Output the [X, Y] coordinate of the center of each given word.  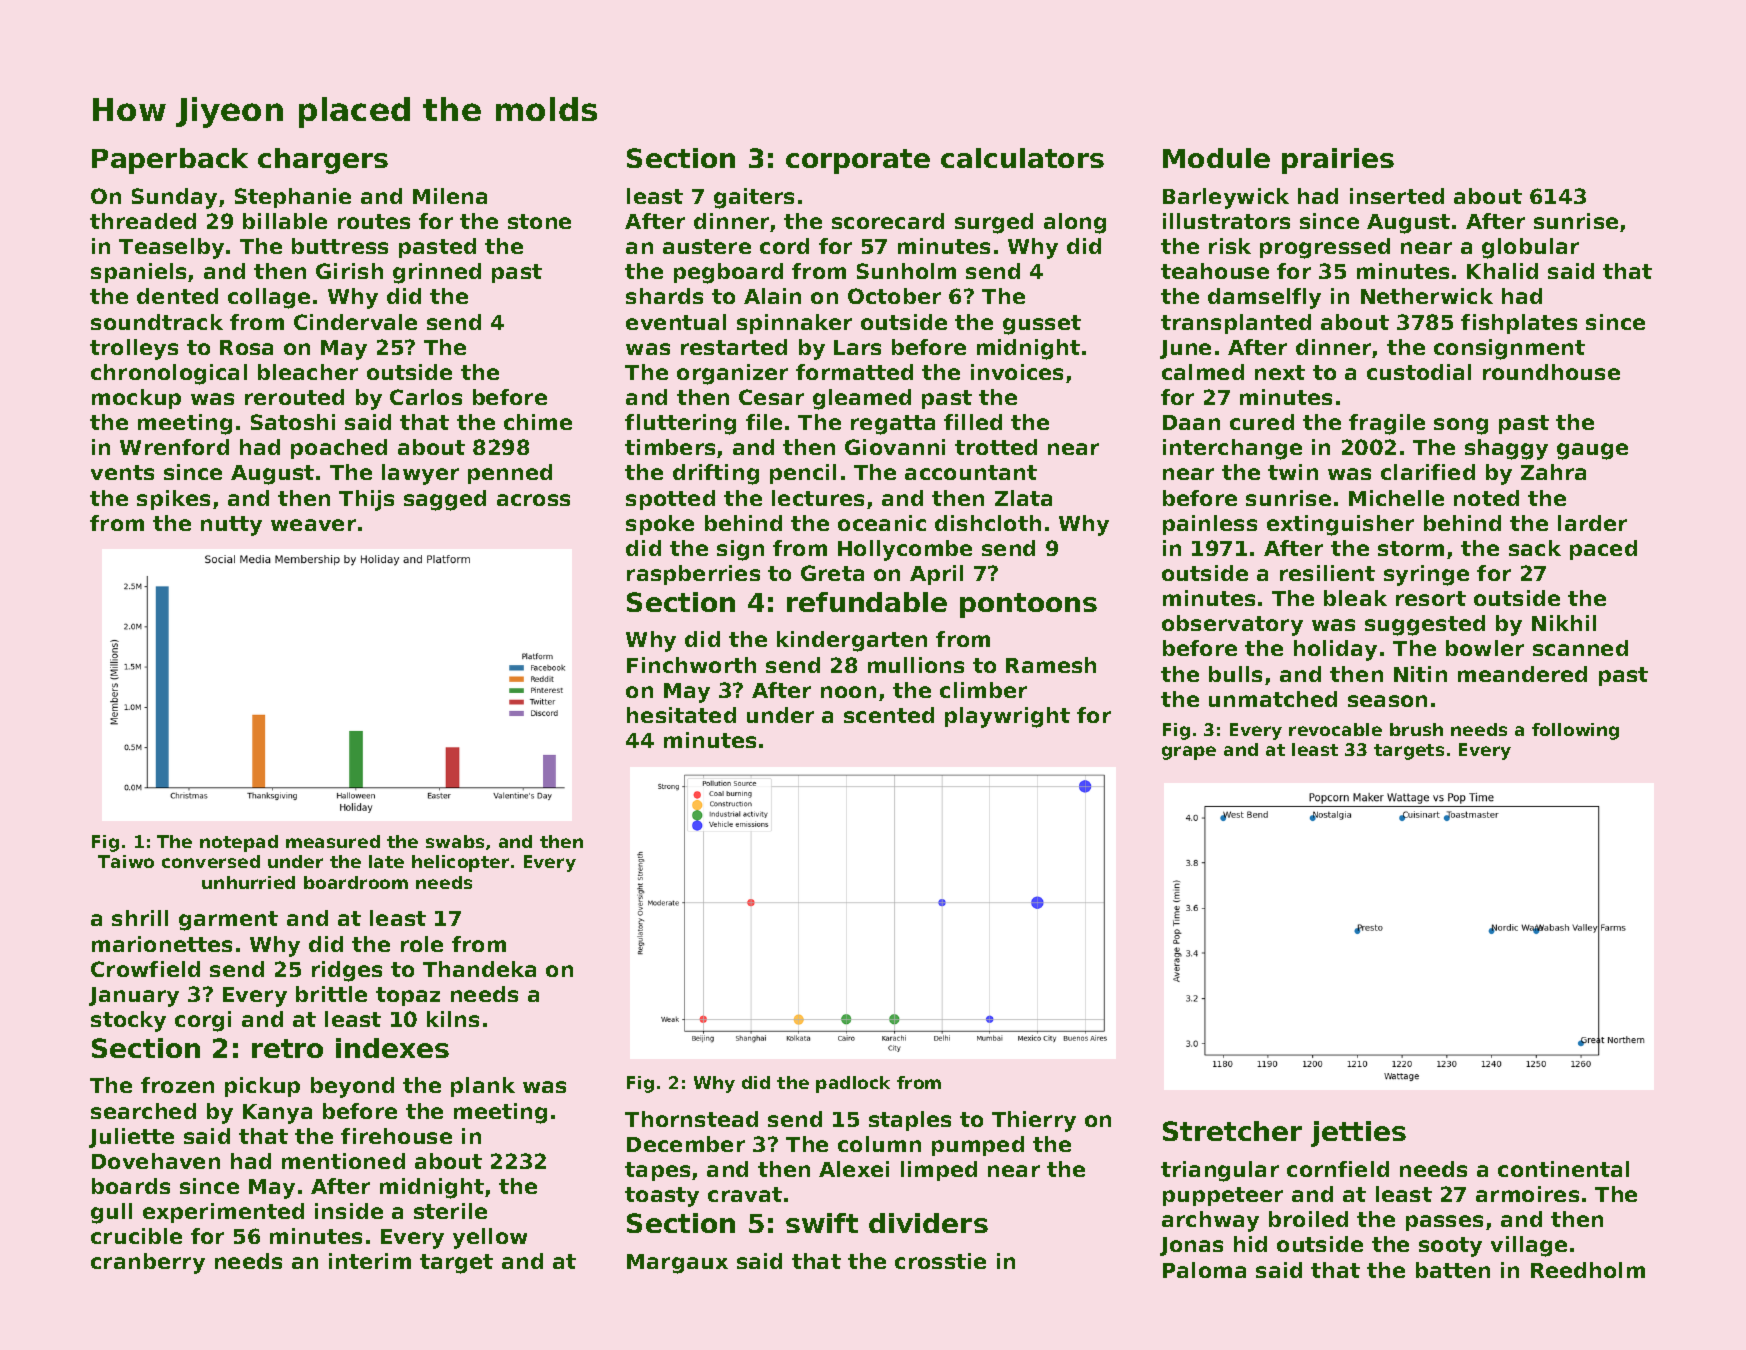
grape [1189, 753]
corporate [858, 161]
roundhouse [1551, 372]
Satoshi [293, 422]
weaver [313, 525]
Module [1216, 158]
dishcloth [988, 523]
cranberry [148, 1263]
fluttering [680, 424]
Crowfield [145, 969]
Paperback [170, 161]
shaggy [1506, 449]
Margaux [677, 1264]
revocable [1335, 729]
